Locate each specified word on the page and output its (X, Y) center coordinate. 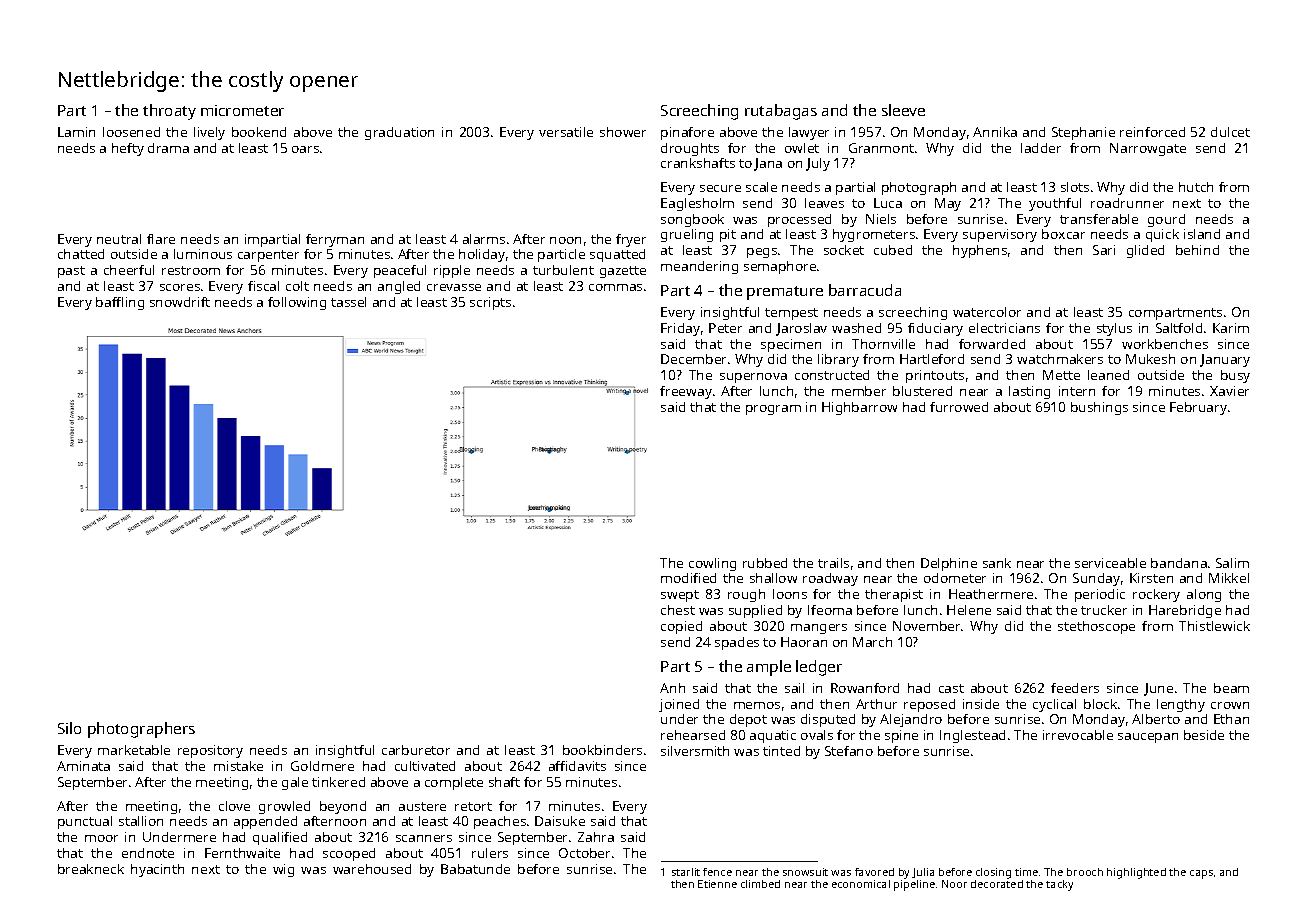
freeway (686, 392)
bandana (1179, 563)
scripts (490, 303)
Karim (1231, 328)
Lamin (76, 132)
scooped (349, 854)
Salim (1232, 563)
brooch (1085, 872)
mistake (238, 766)
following (297, 303)
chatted (81, 254)
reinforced (1152, 132)
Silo (69, 728)
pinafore (687, 133)
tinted (781, 751)
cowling (712, 564)
